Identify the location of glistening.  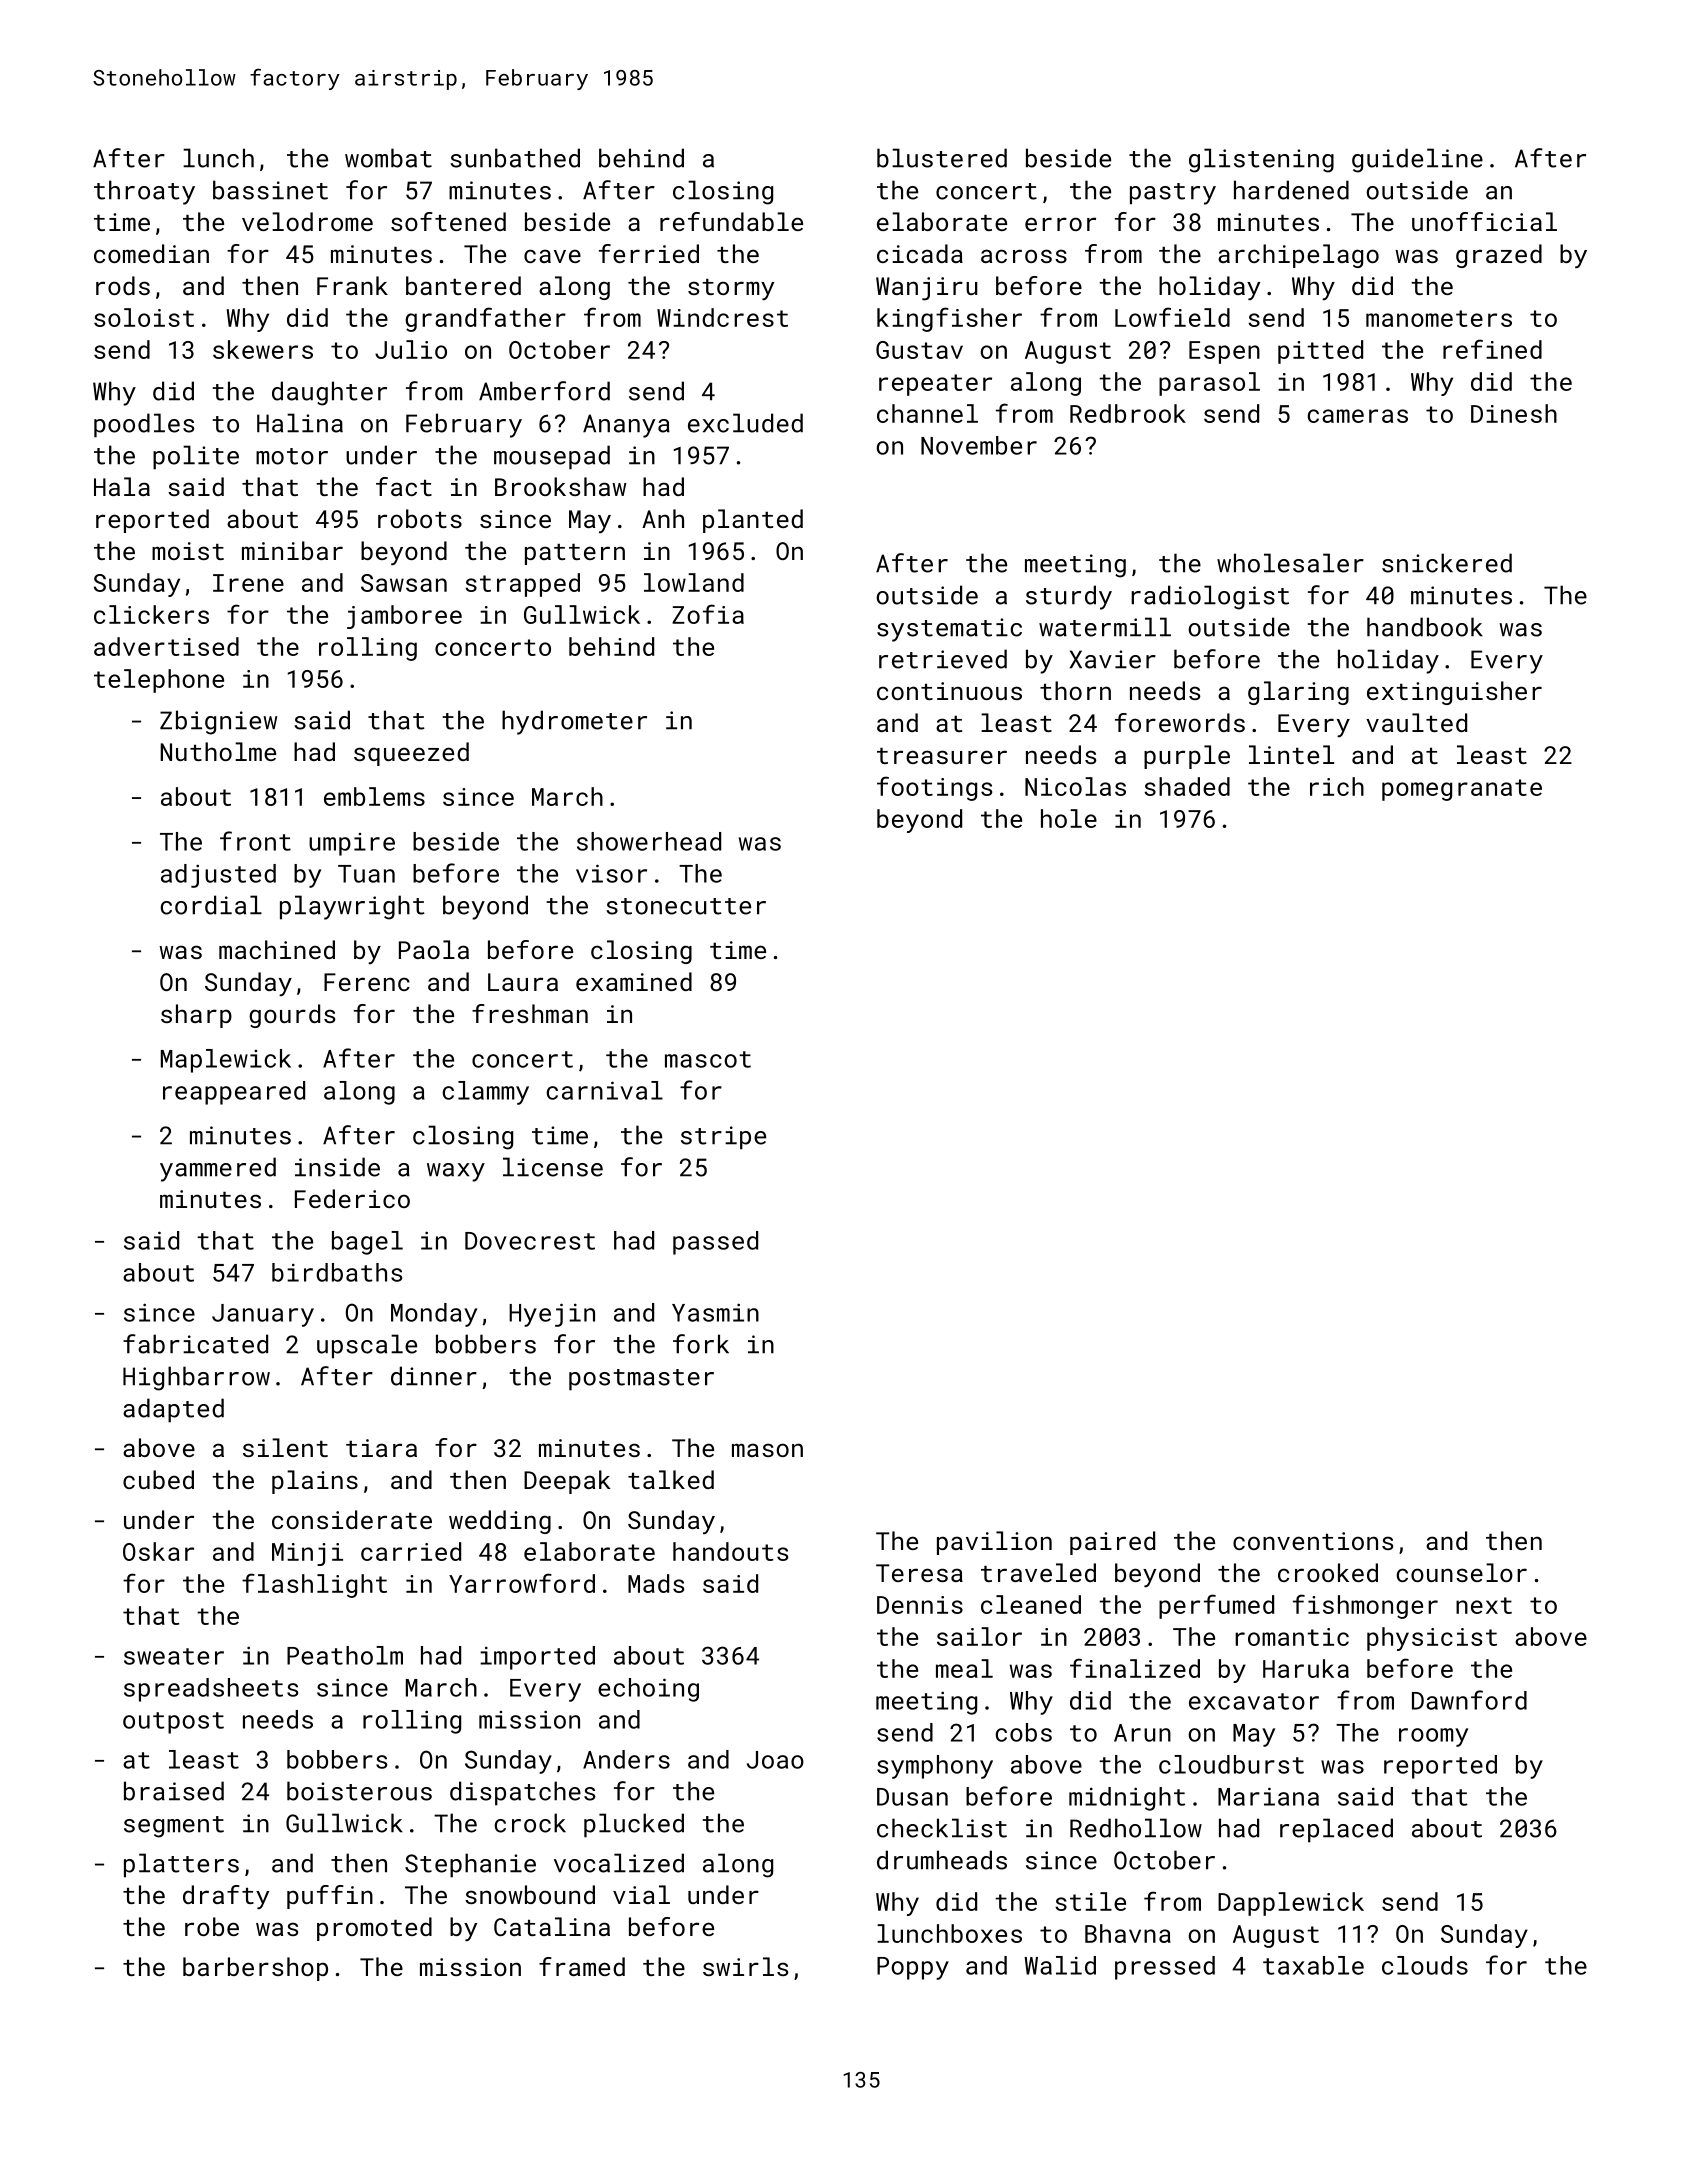
(1261, 160).
